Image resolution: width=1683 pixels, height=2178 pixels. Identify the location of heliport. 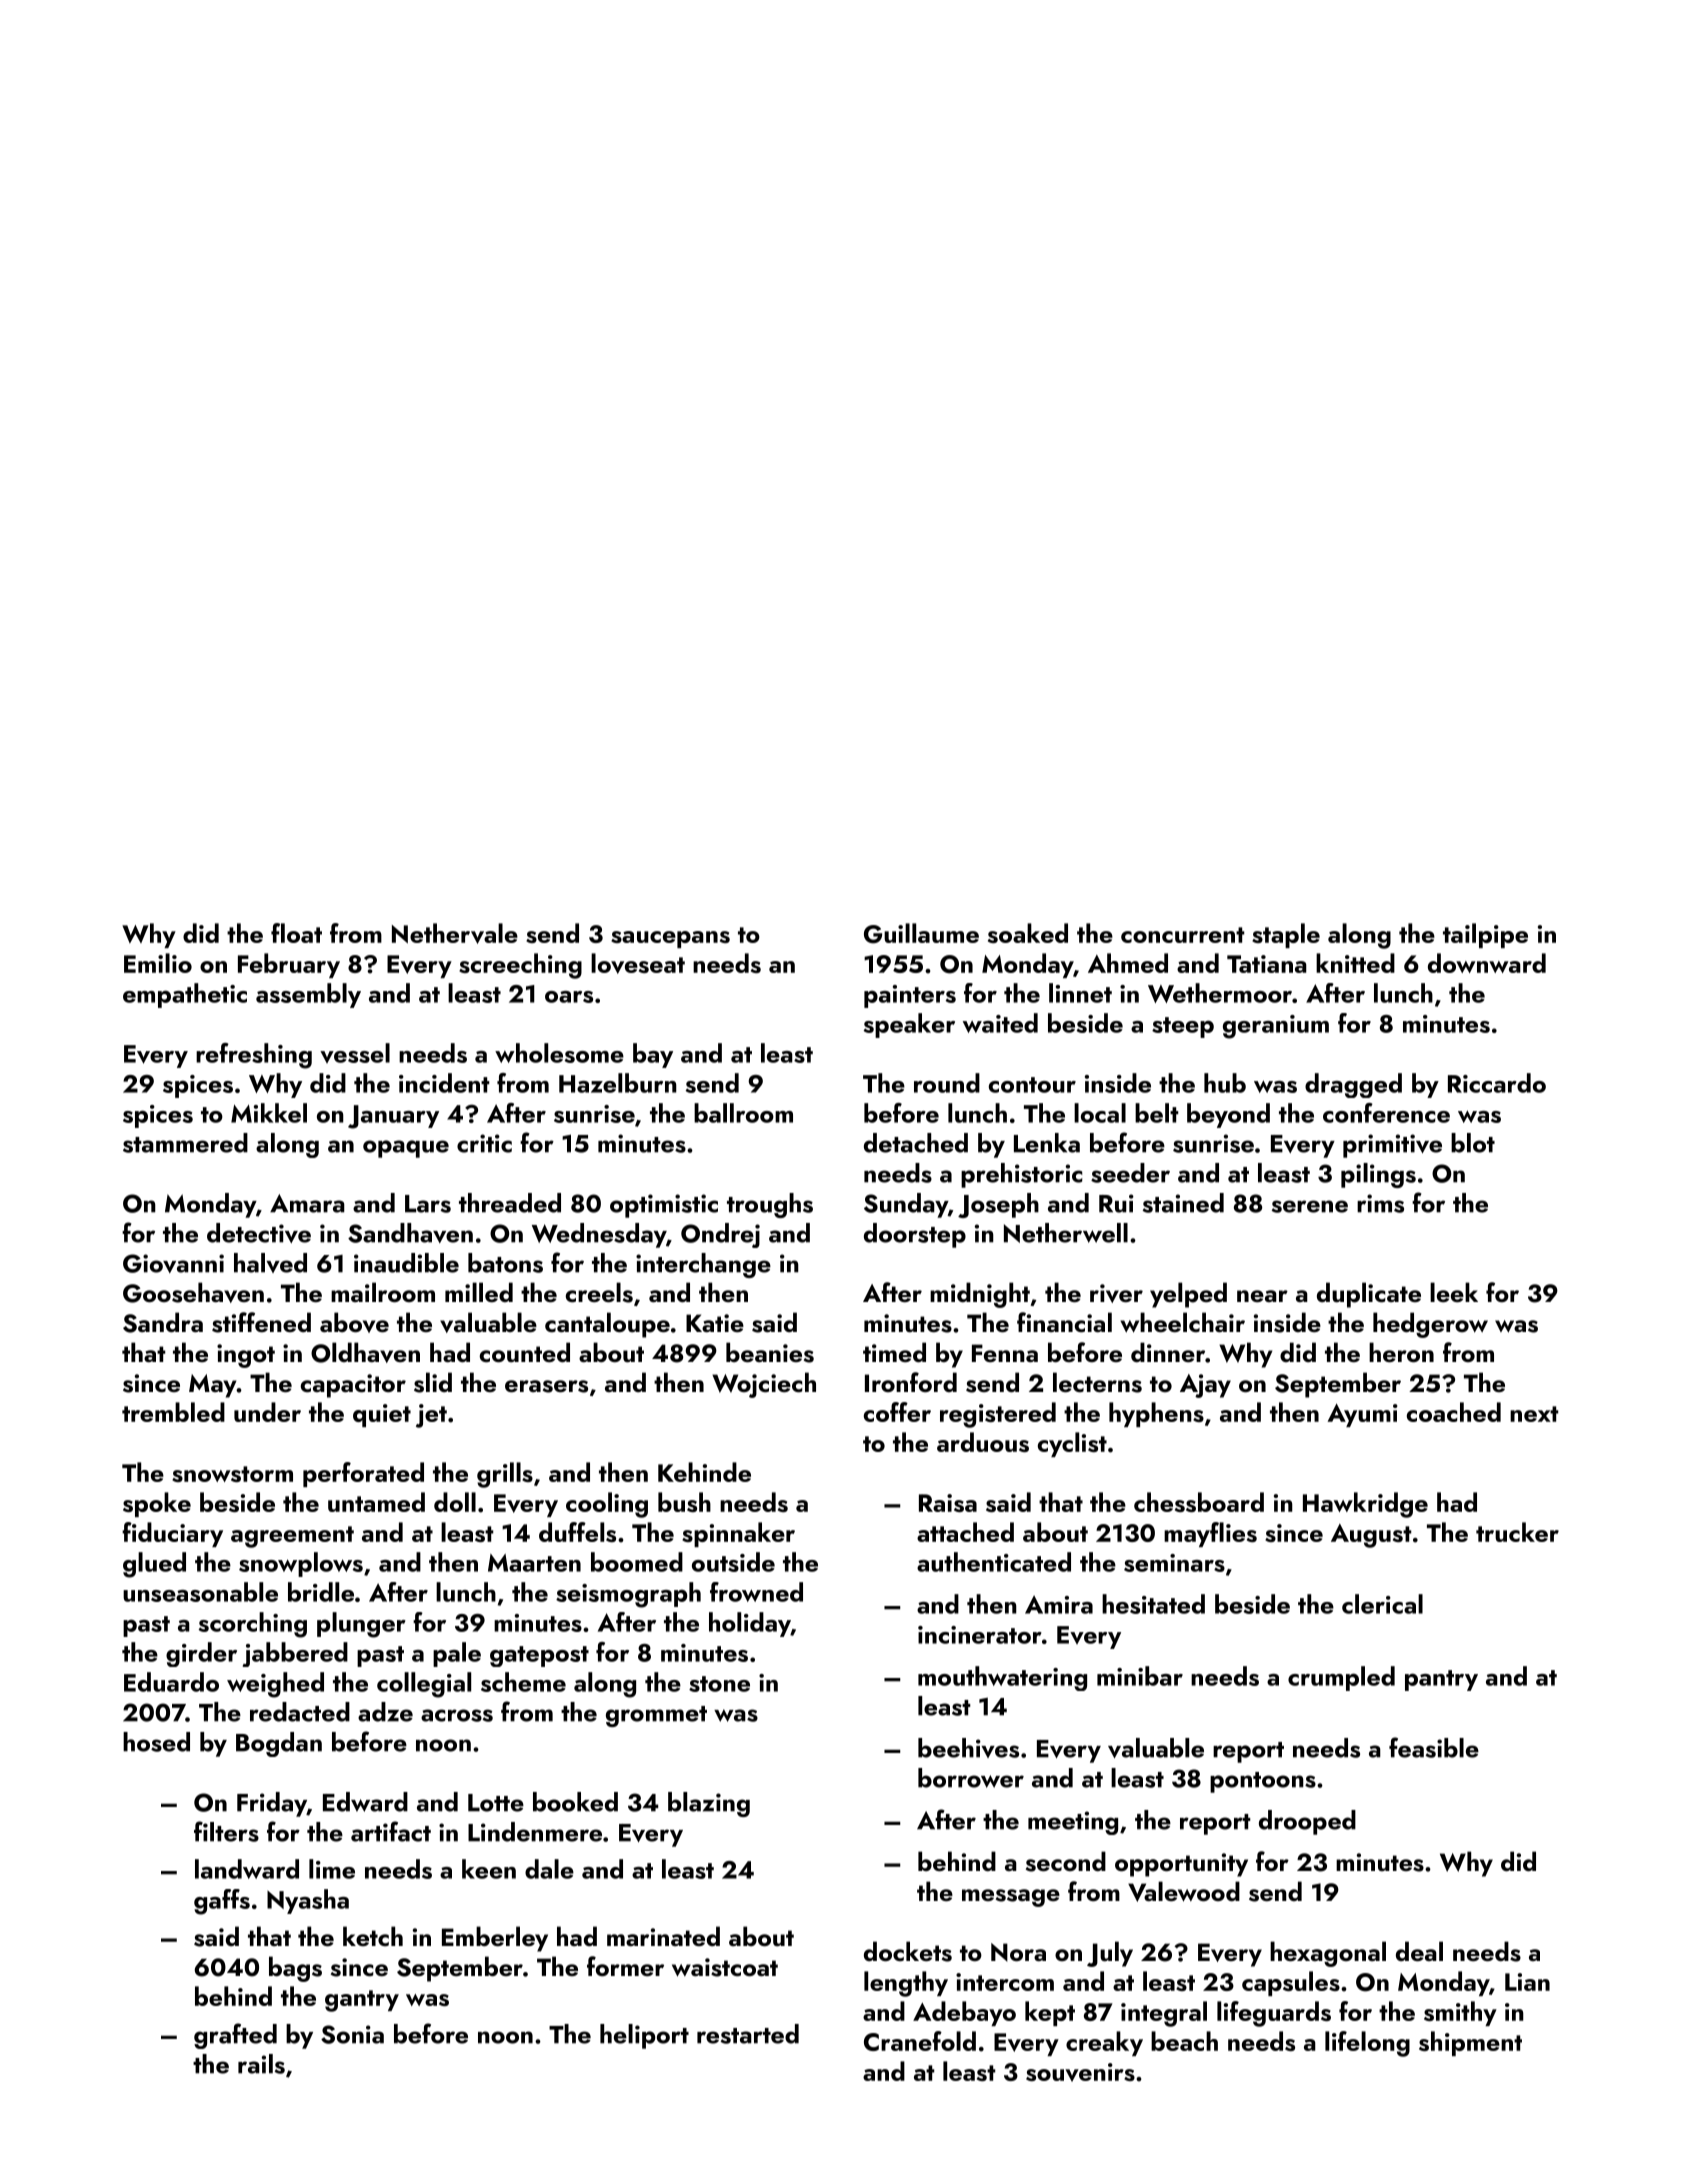
(644, 2036).
